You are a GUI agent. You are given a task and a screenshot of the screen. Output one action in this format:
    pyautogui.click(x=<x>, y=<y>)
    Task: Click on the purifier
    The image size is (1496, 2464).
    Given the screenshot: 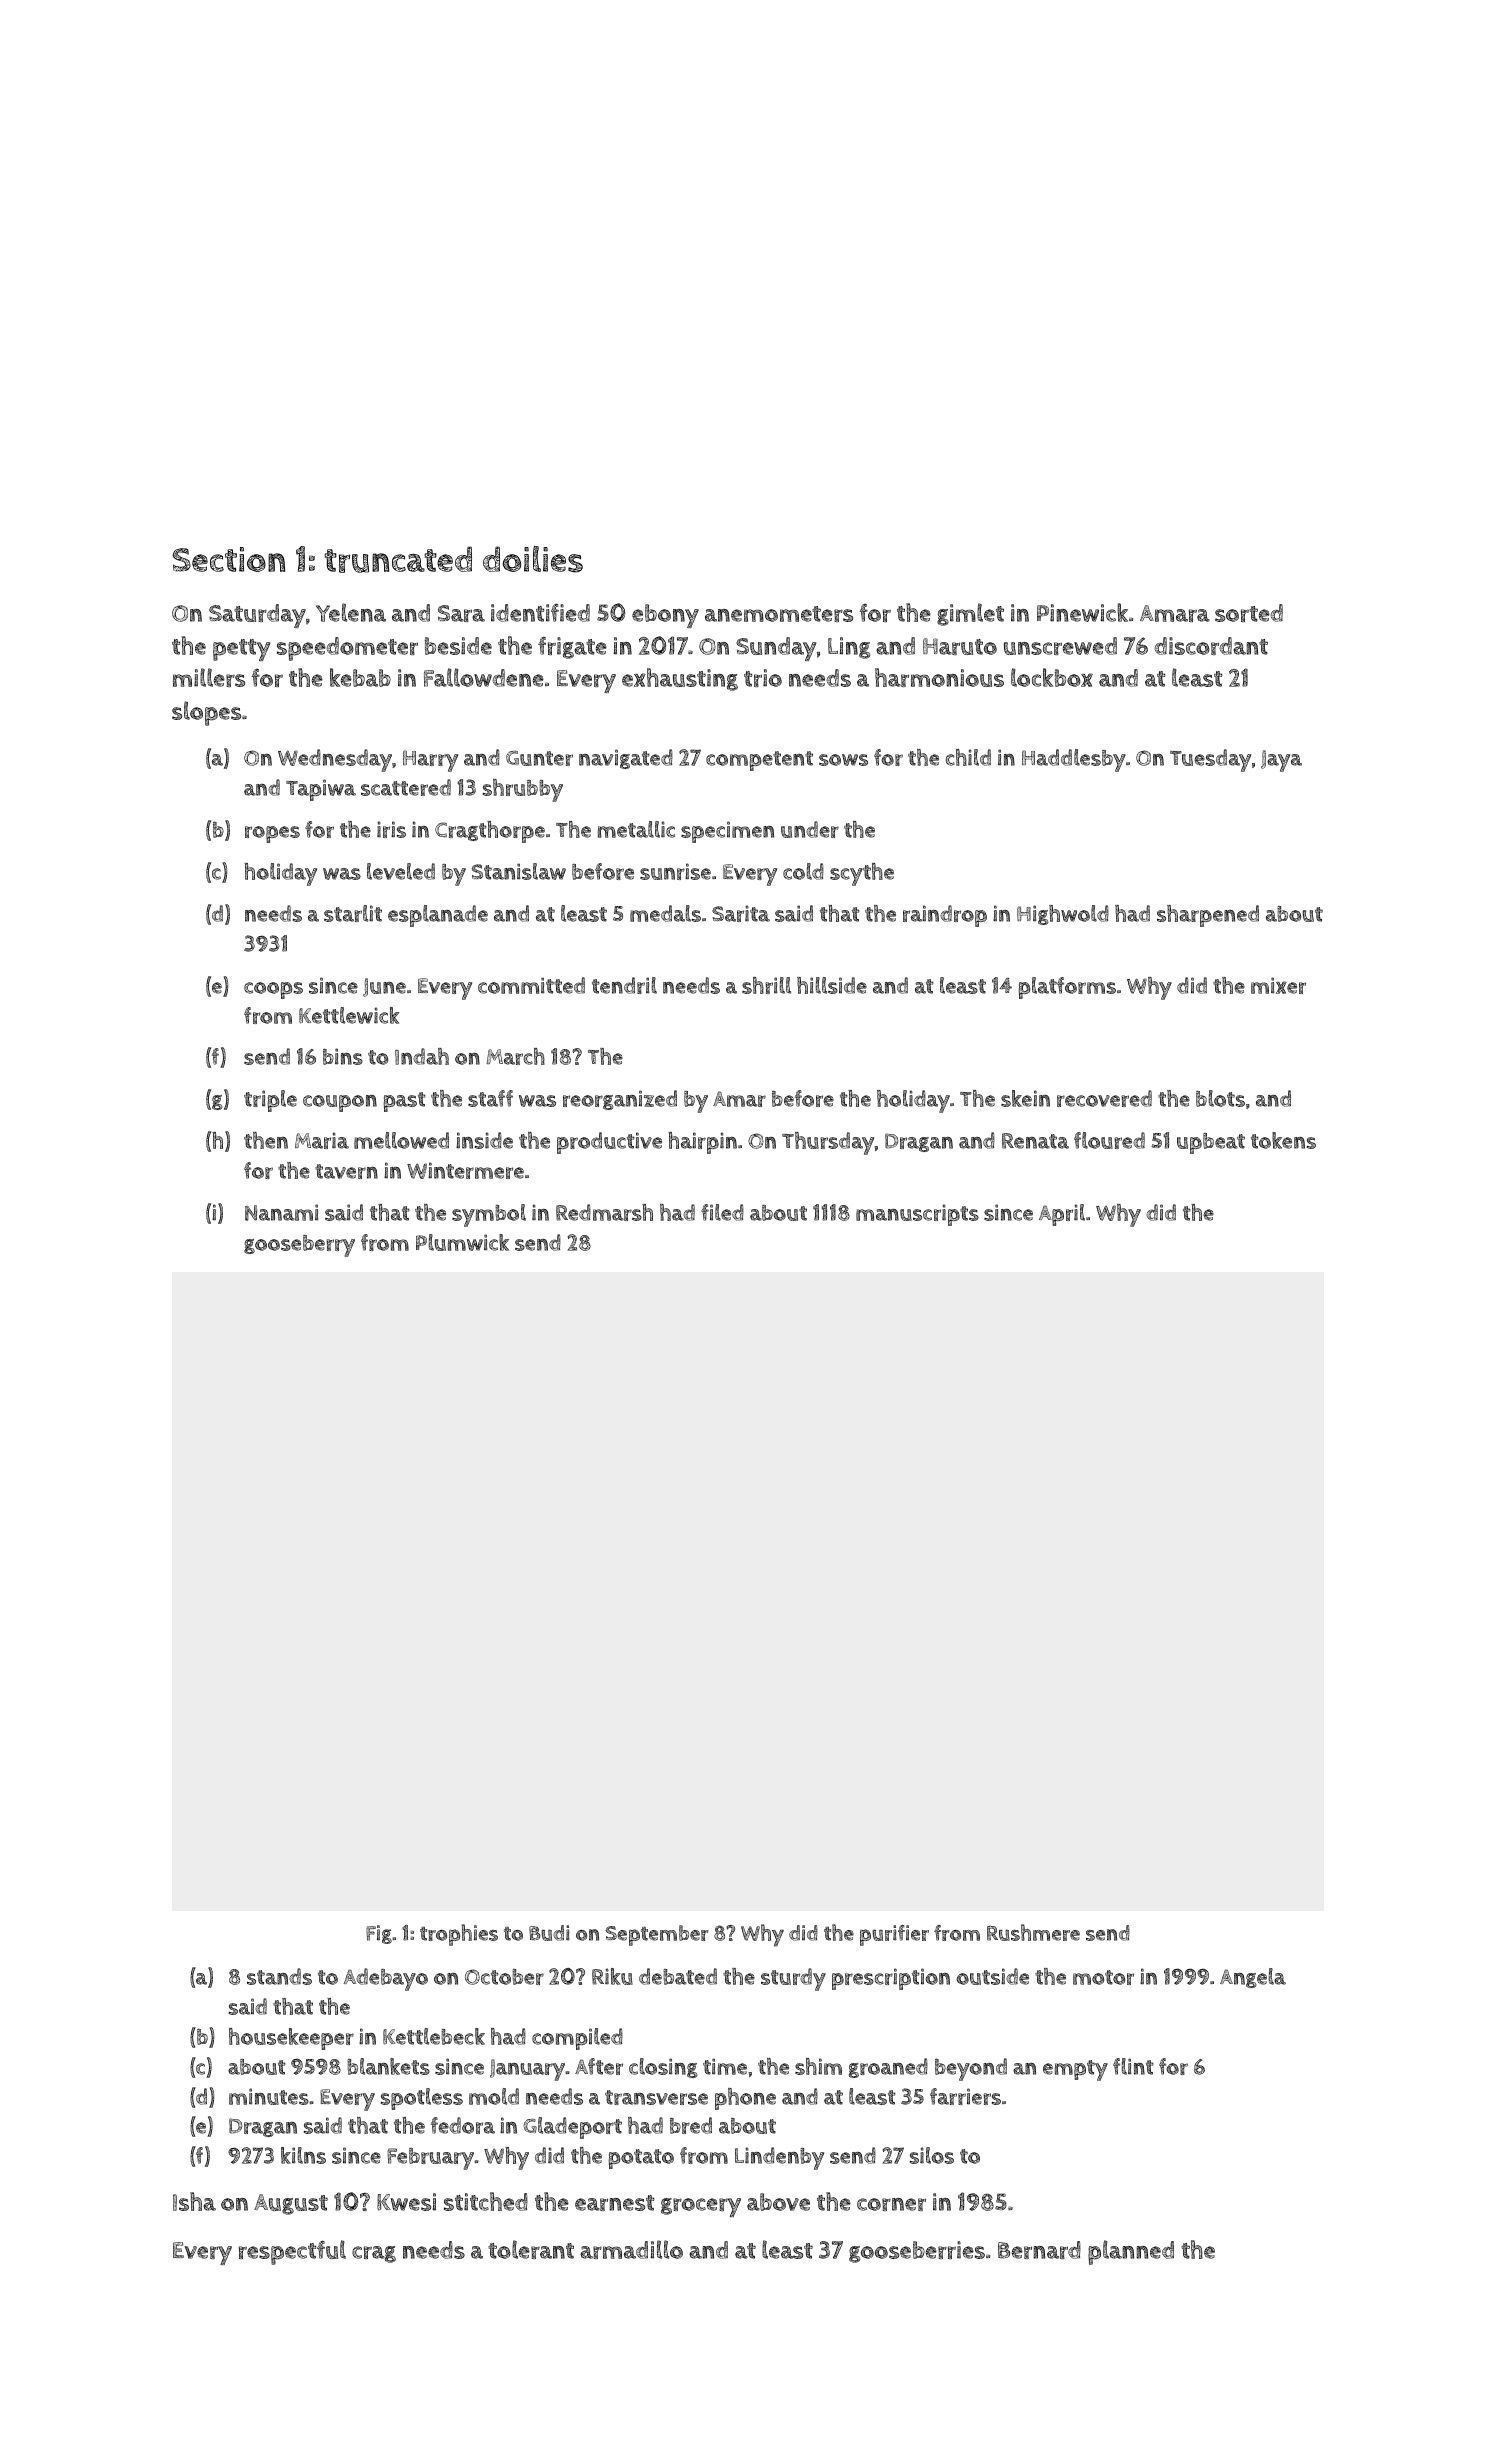 What is the action you would take?
    pyautogui.click(x=894, y=1935)
